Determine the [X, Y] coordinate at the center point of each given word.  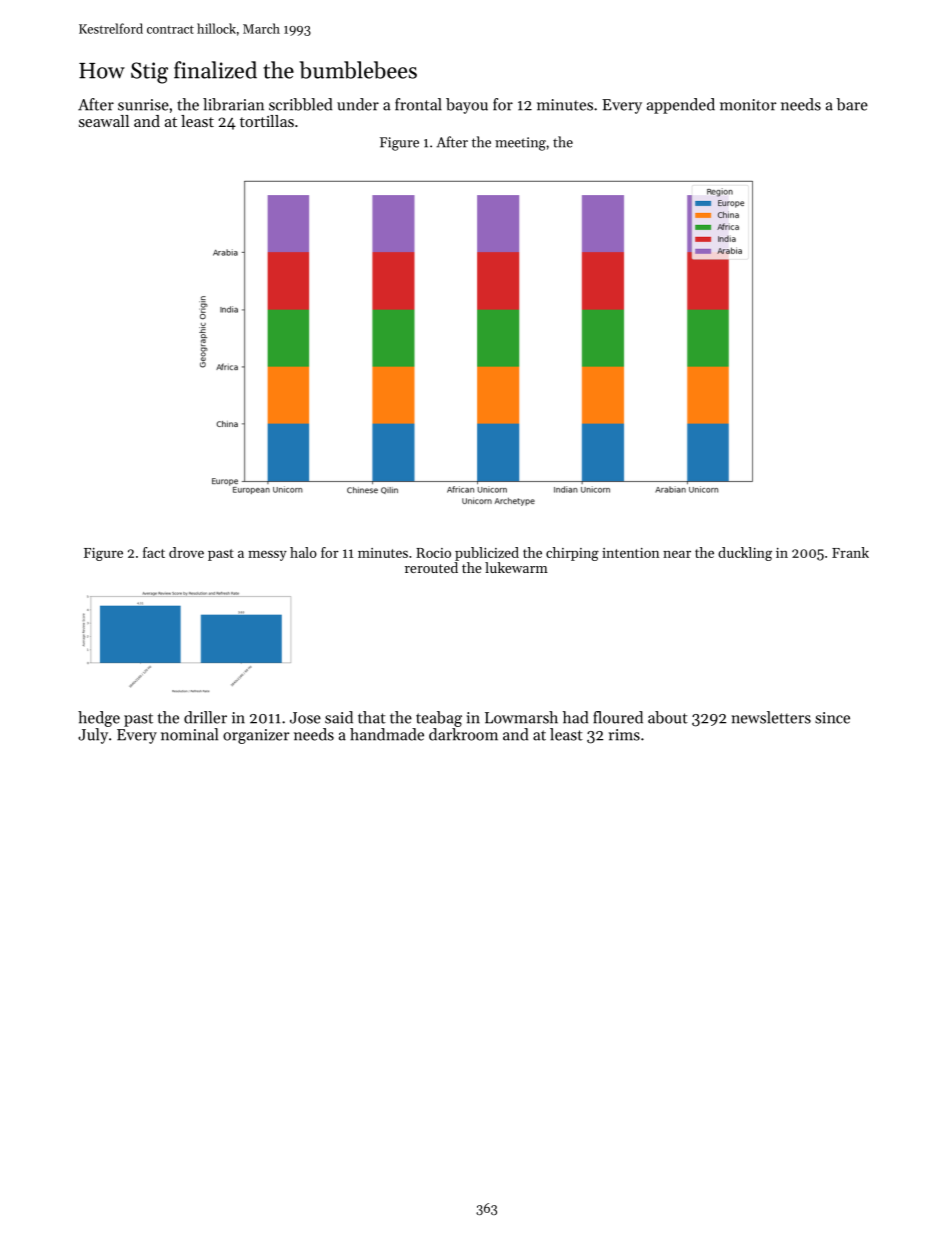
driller [205, 717]
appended [681, 106]
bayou [467, 106]
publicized [487, 554]
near [677, 554]
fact [154, 552]
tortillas [267, 121]
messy [267, 556]
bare [852, 104]
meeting [520, 144]
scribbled [300, 104]
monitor [748, 105]
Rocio [433, 553]
